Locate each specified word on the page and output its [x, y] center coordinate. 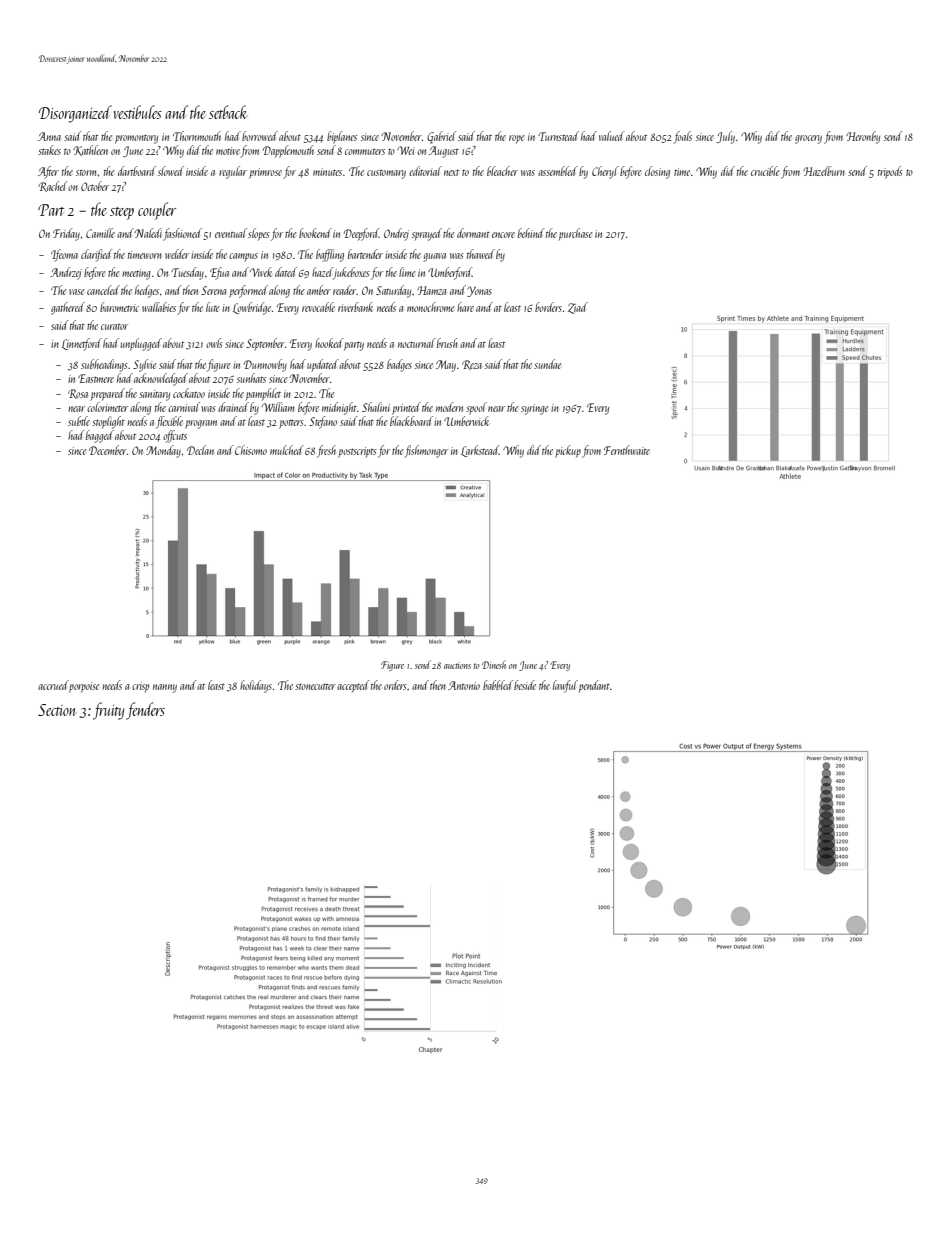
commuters [365, 152]
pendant [594, 686]
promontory [136, 139]
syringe [534, 409]
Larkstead [480, 451]
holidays [256, 686]
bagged [100, 436]
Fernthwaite [627, 450]
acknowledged [161, 379]
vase [76, 292]
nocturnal [417, 343]
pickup [568, 451]
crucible [765, 171]
